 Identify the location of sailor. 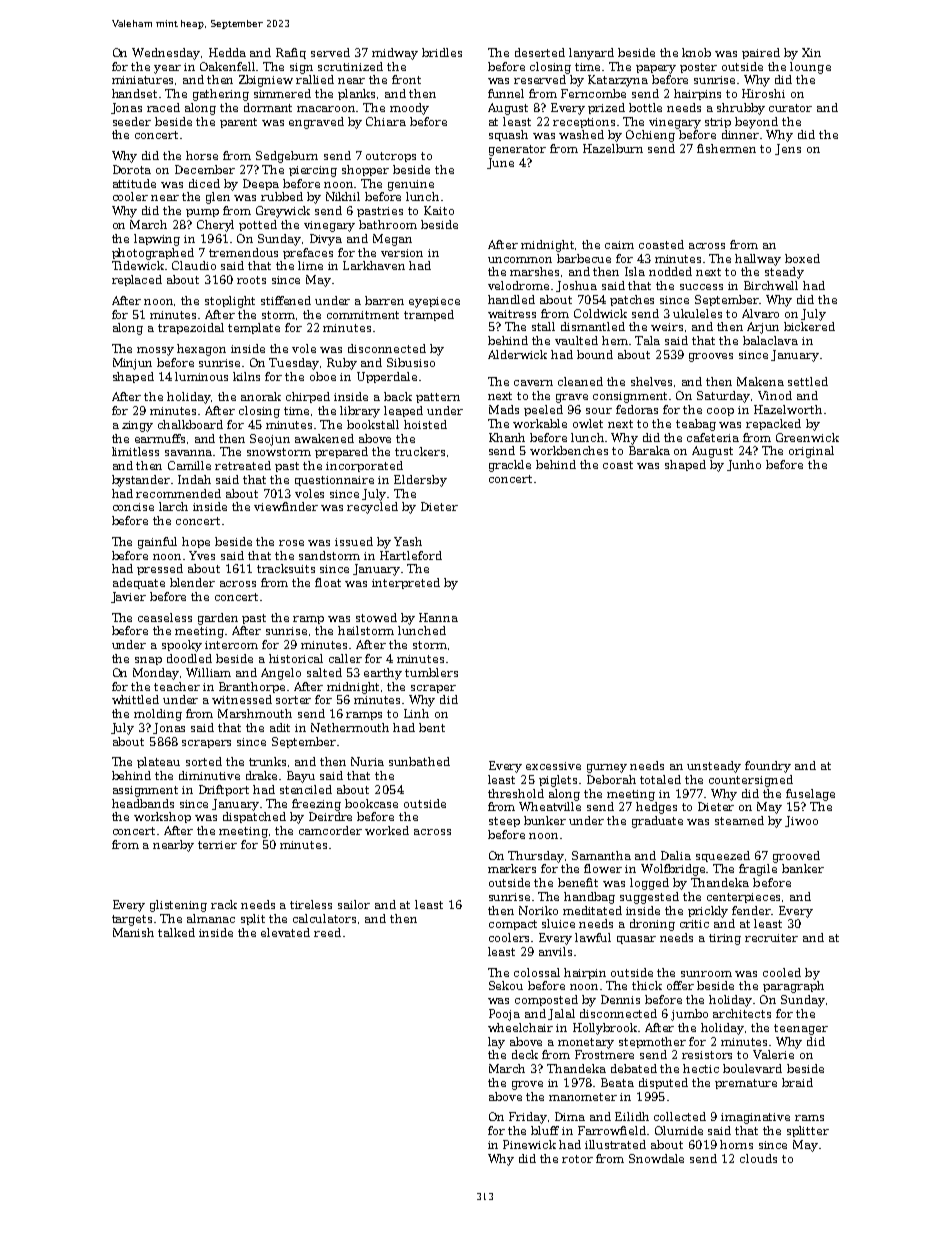
(354, 904).
